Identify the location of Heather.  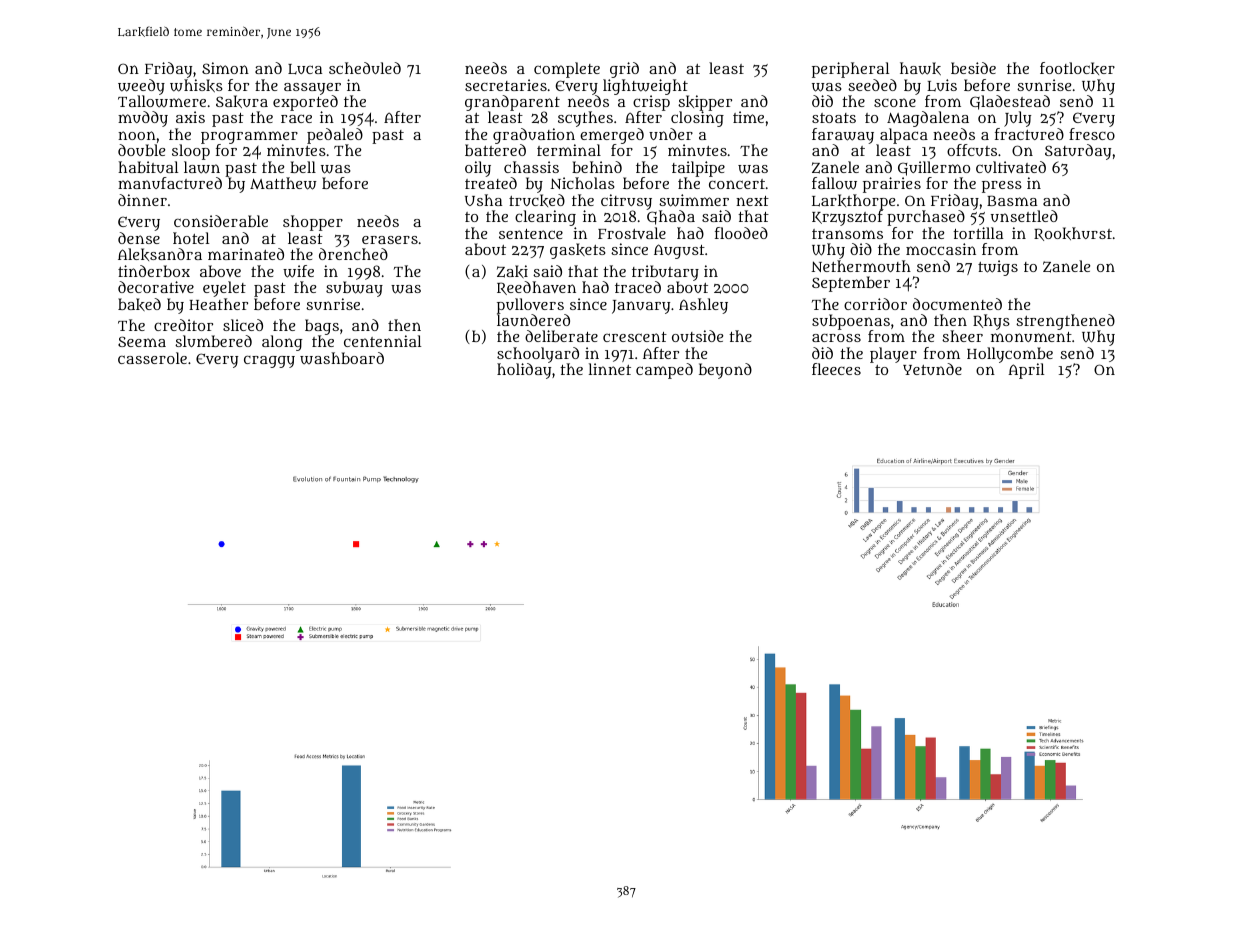
(218, 304).
